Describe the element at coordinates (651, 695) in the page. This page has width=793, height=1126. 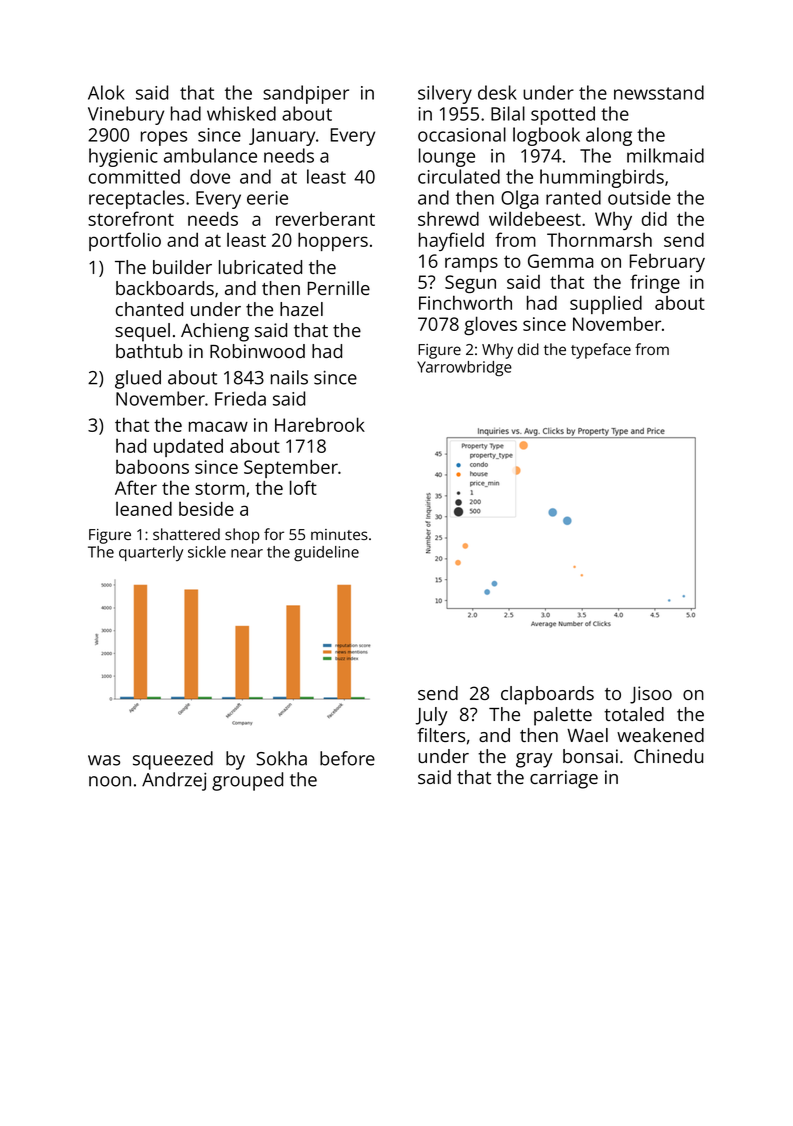
I see `Jisoo` at that location.
